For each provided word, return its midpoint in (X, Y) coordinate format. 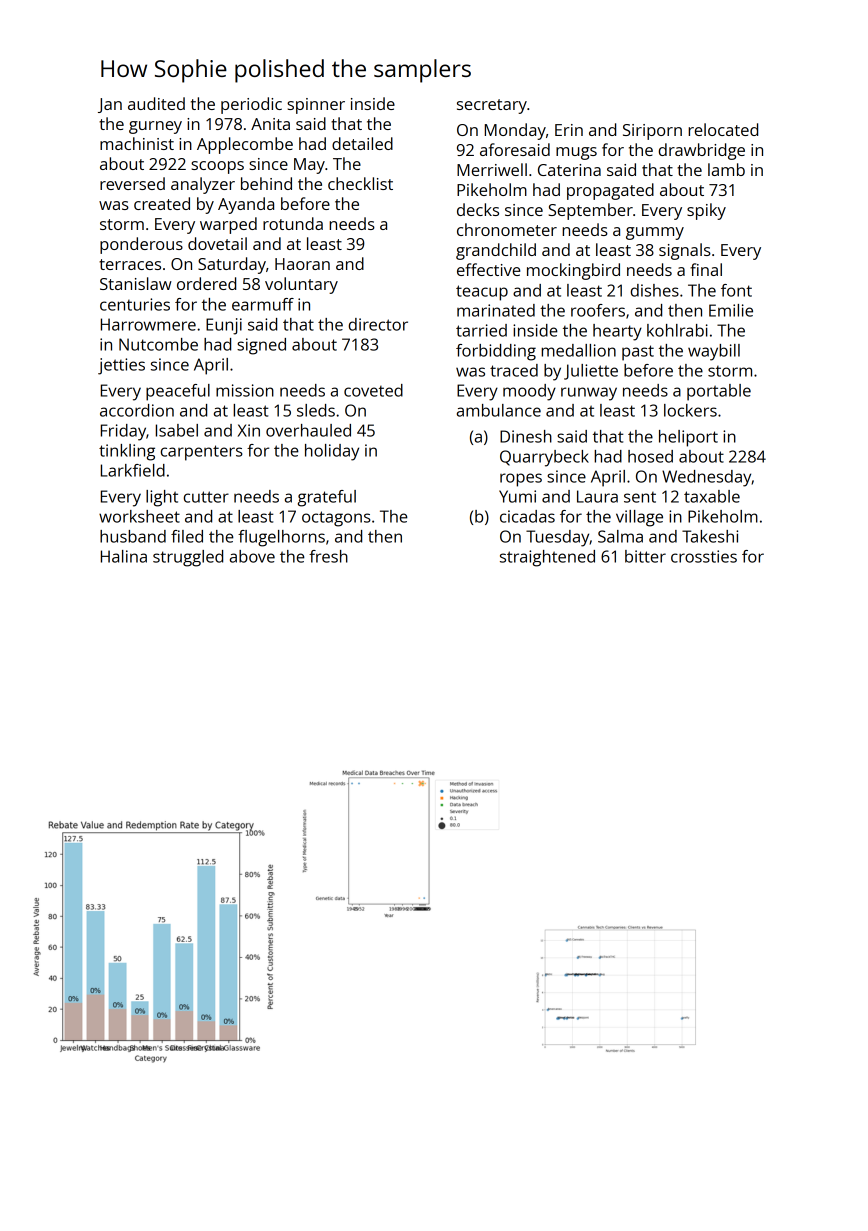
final (706, 269)
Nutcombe (158, 344)
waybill (714, 352)
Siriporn (652, 132)
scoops (217, 167)
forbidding (496, 352)
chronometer (507, 229)
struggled (188, 558)
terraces (130, 264)
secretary (492, 106)
